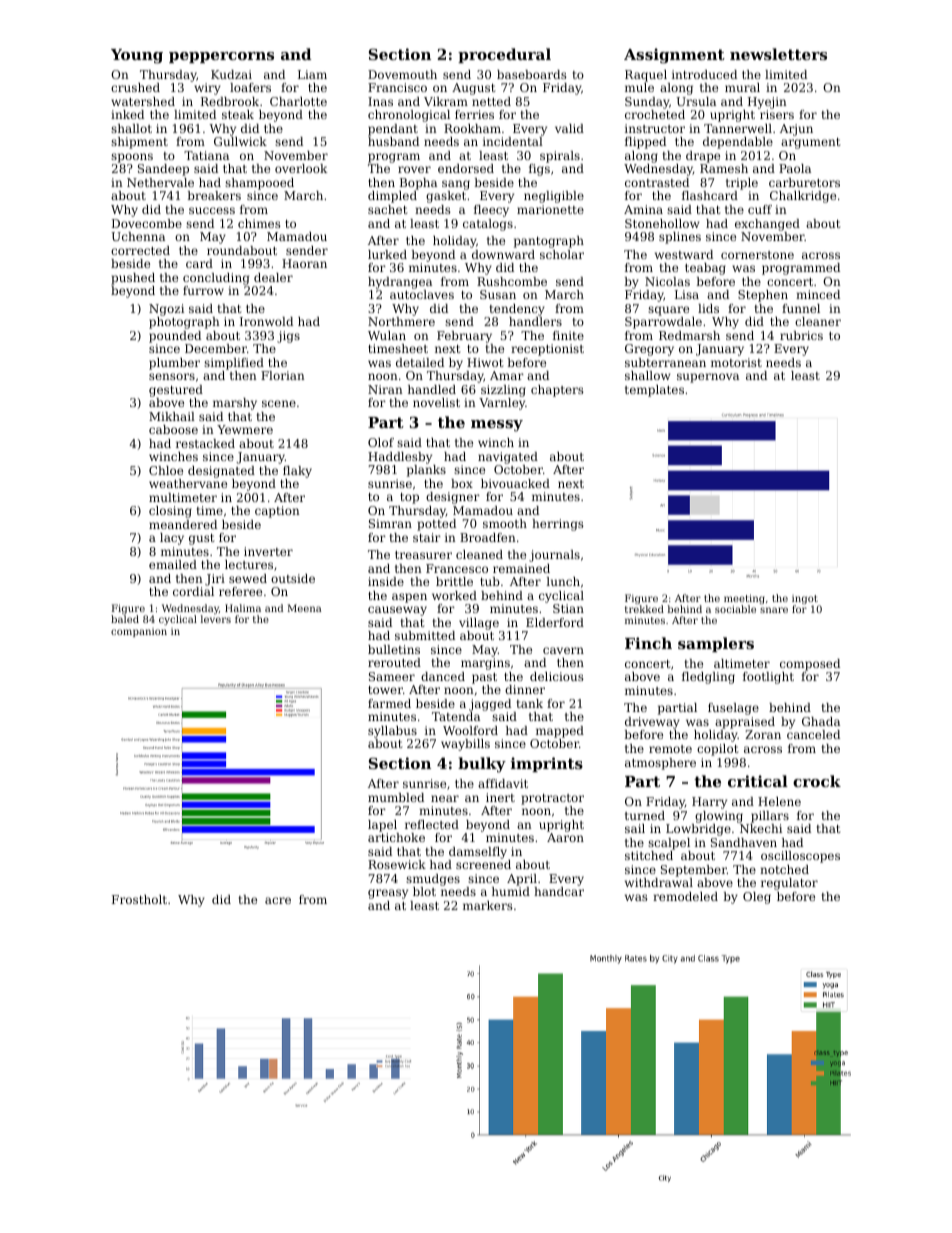 This image has height=1233, width=952. Describe the element at coordinates (221, 57) in the image. I see `peppercorns` at that location.
